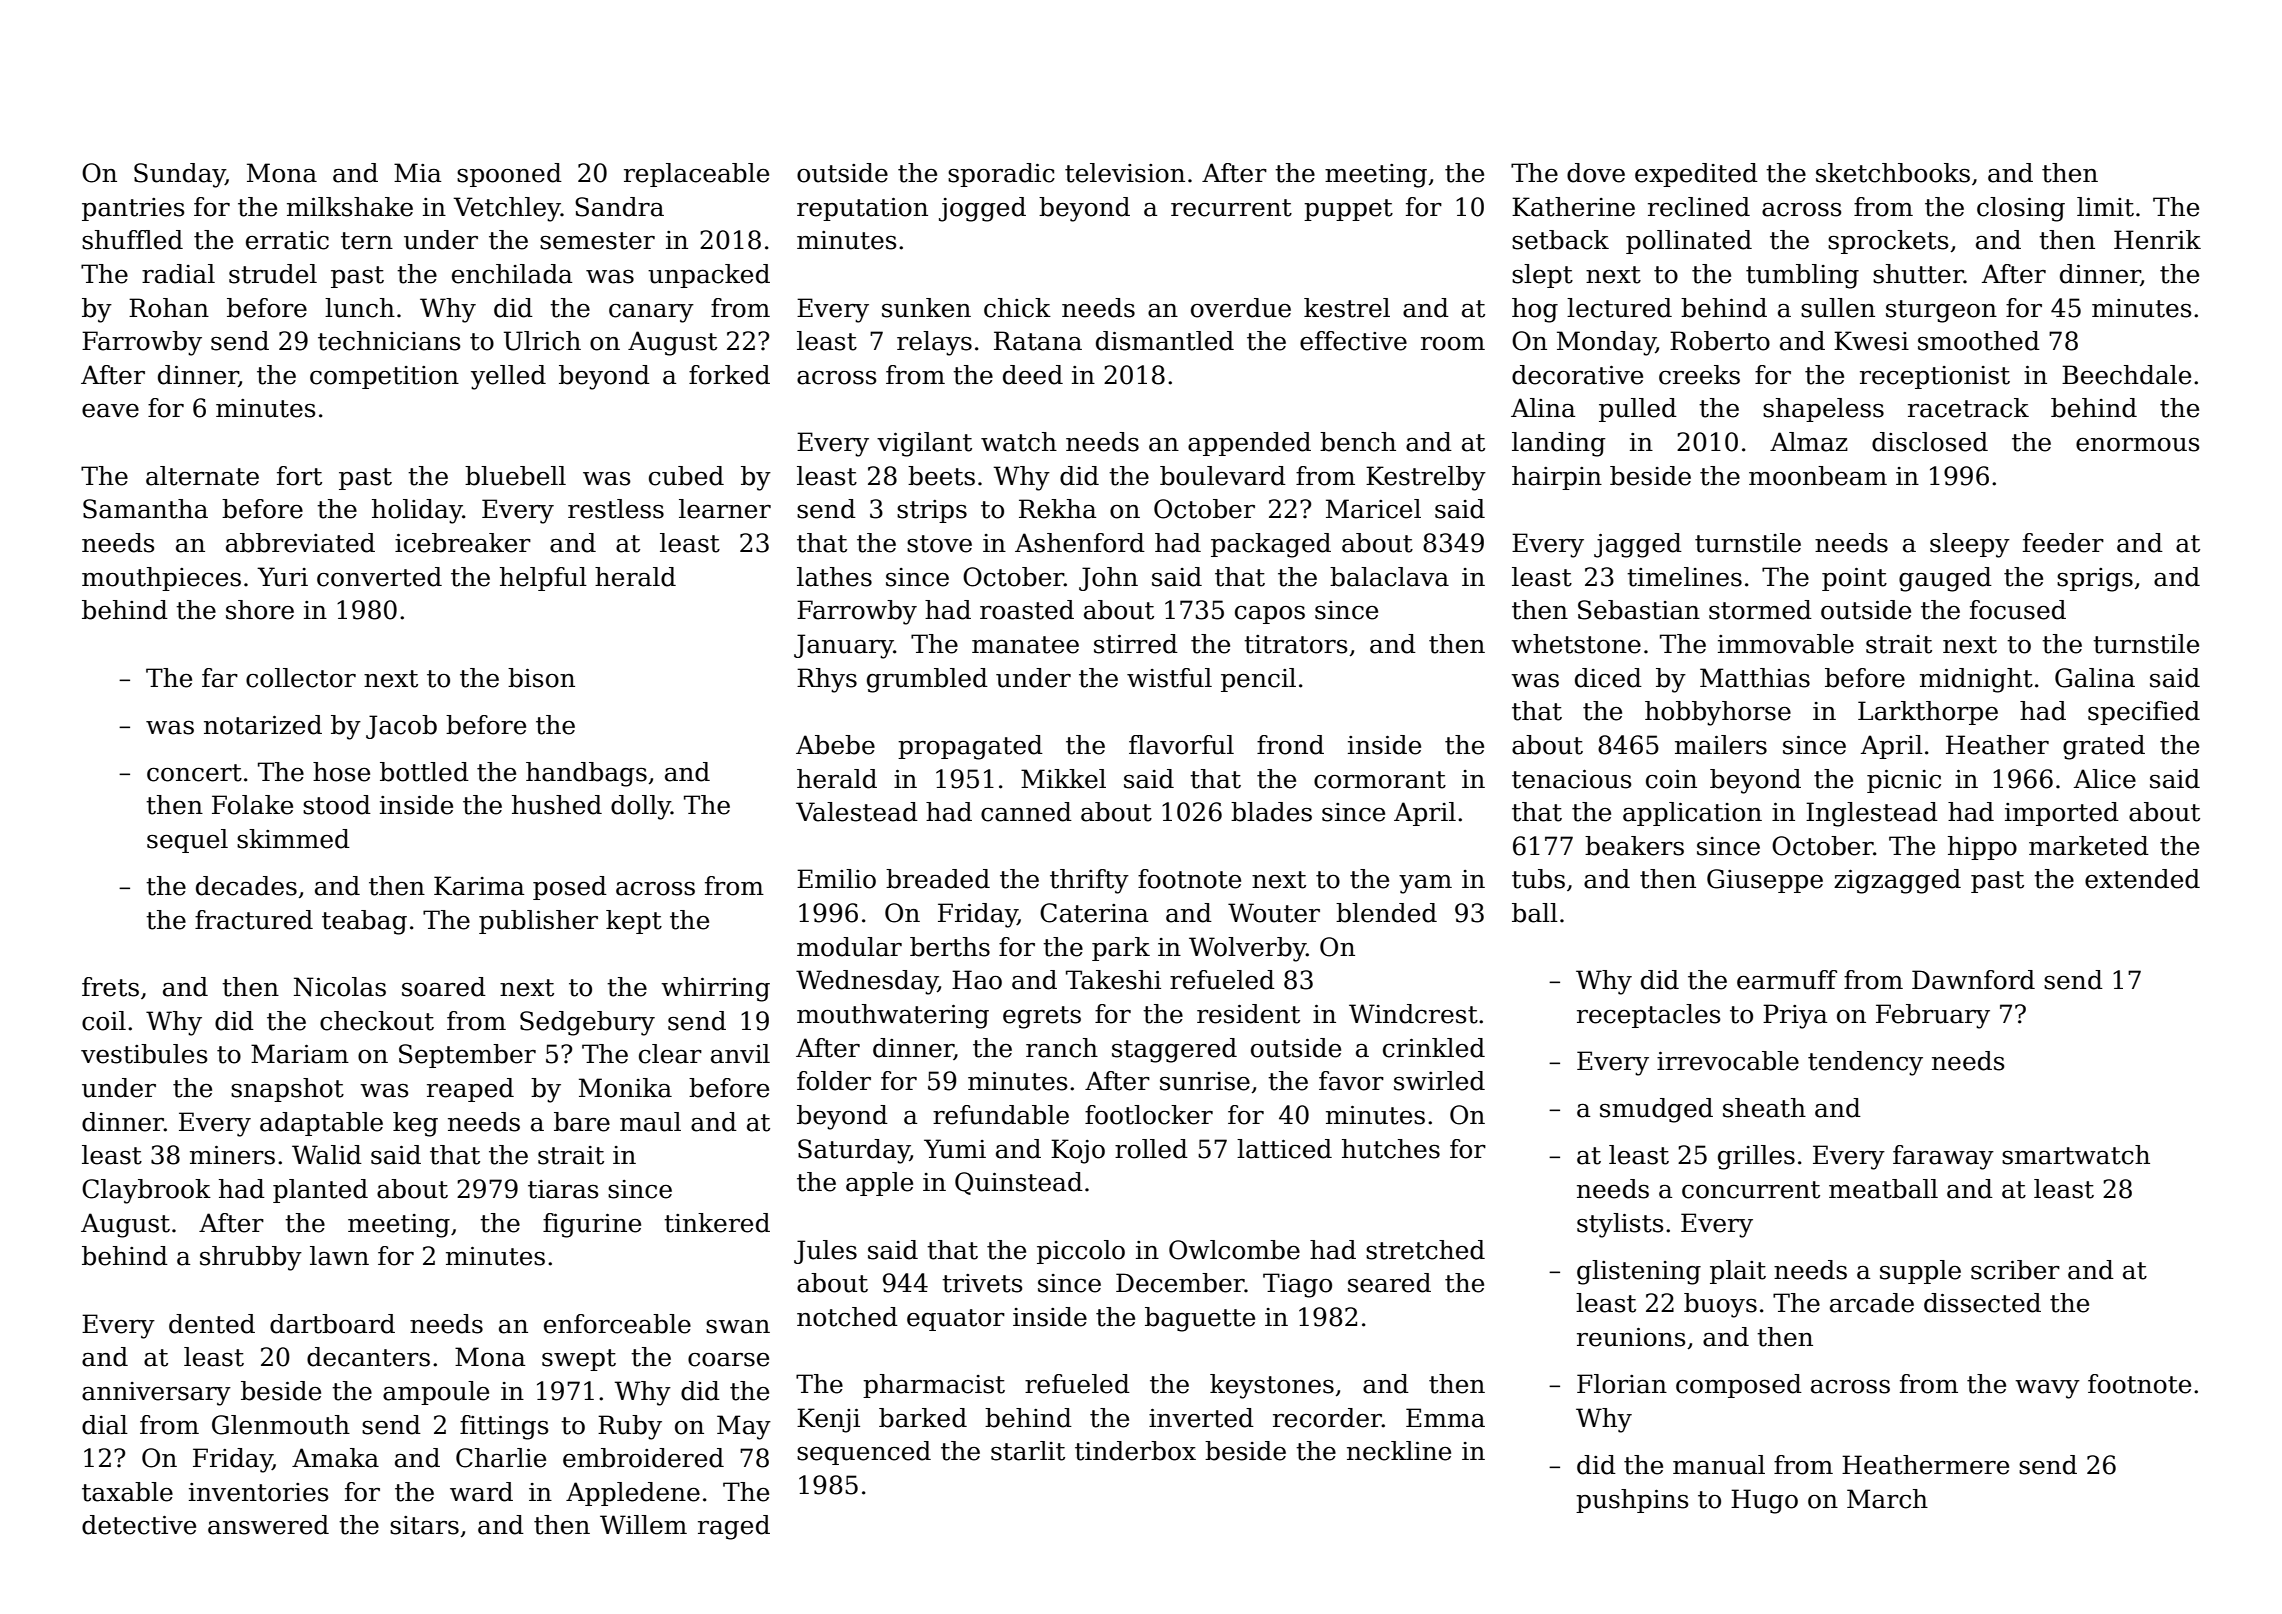 This image has height=1614, width=2282. I want to click on answered, so click(268, 1525).
